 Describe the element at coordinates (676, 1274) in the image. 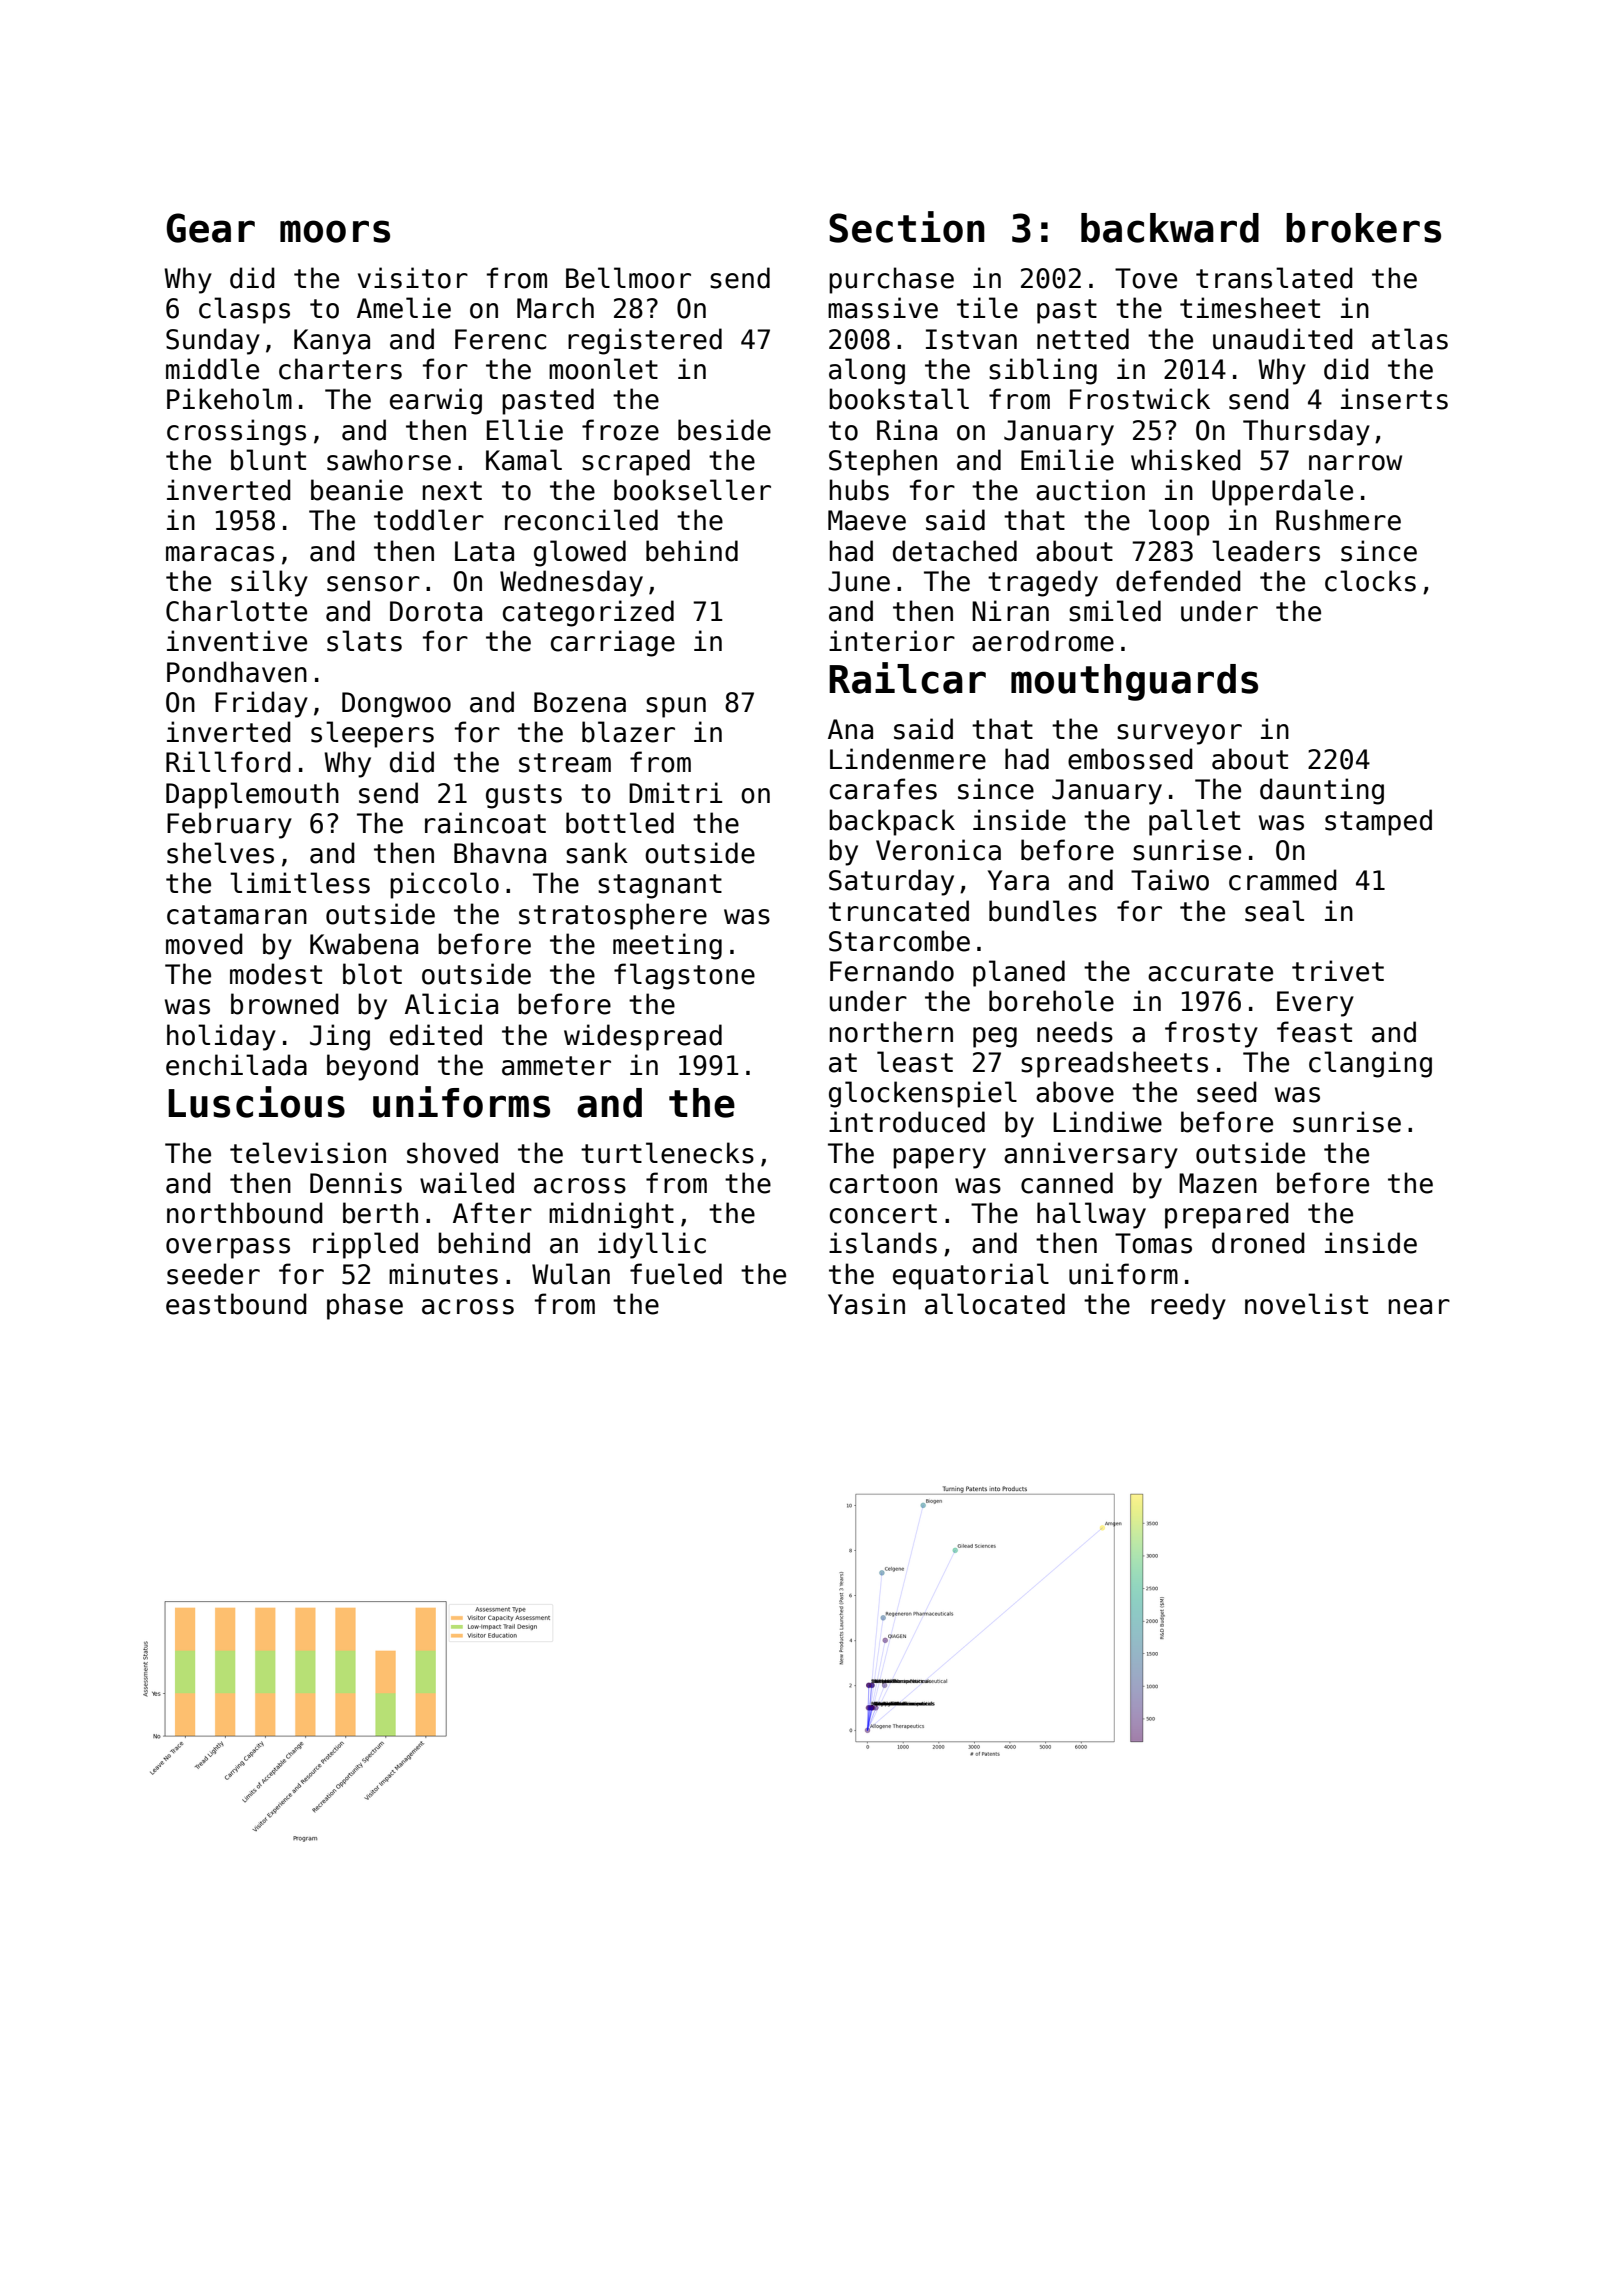

I see `fueled` at that location.
